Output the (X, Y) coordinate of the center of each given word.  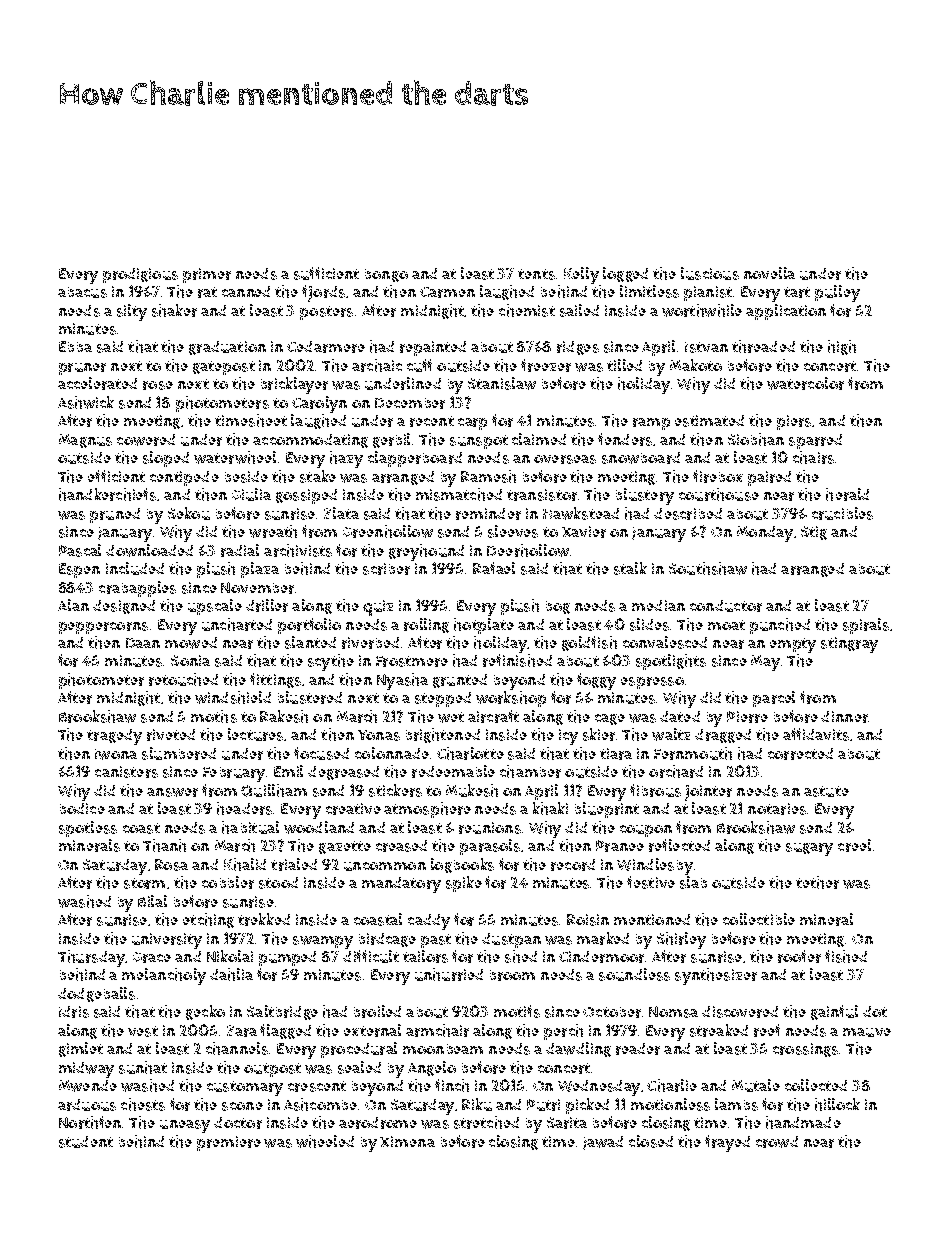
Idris (74, 1012)
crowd (777, 1142)
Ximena (407, 1141)
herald (847, 494)
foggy (596, 681)
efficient (116, 476)
